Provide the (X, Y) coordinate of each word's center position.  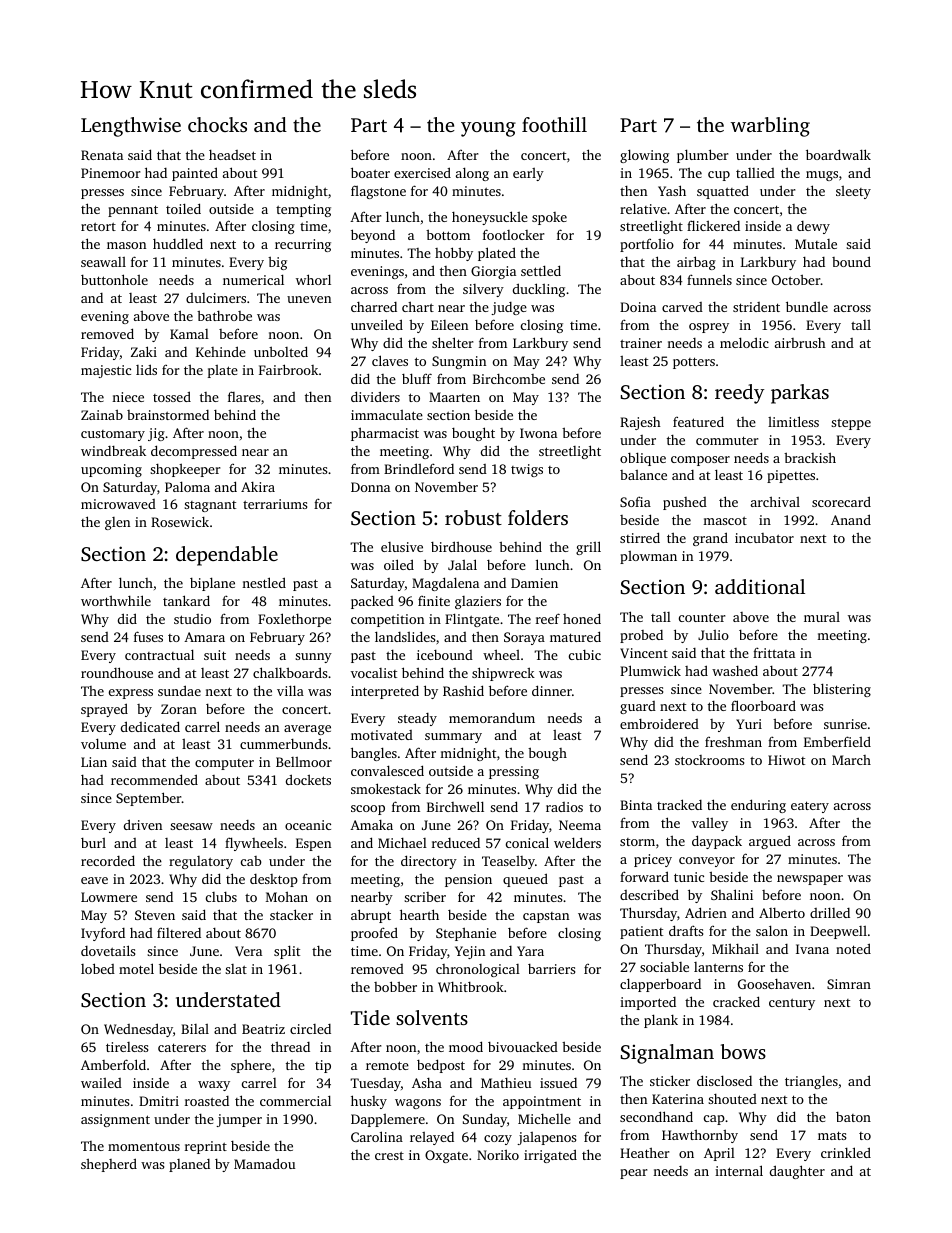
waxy (214, 1086)
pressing (514, 772)
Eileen (449, 325)
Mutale (816, 244)
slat (236, 969)
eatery (810, 807)
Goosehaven (774, 984)
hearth (419, 914)
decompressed (194, 452)
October (796, 279)
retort (98, 226)
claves (390, 360)
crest (389, 1155)
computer (224, 764)
